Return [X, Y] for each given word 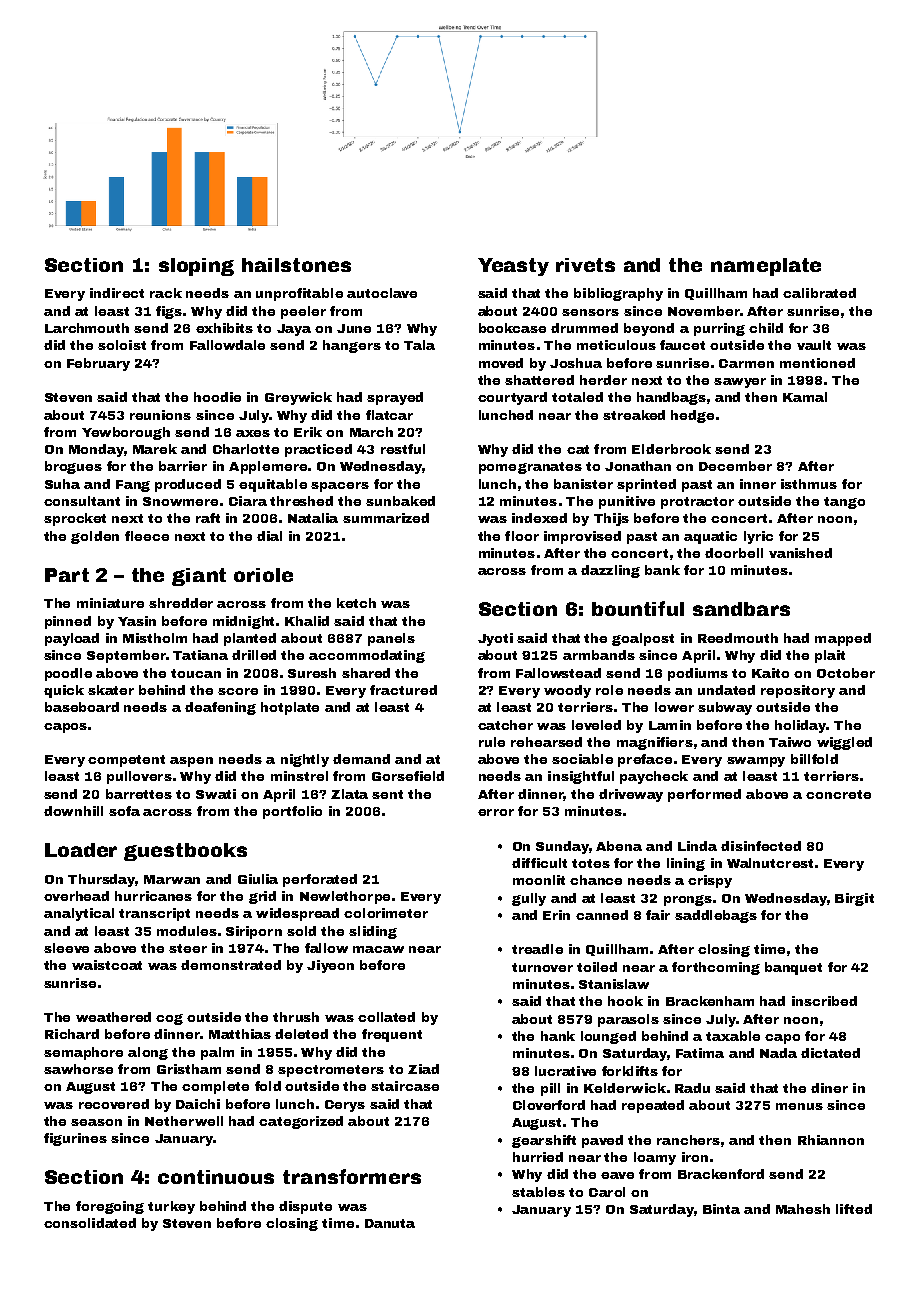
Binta [721, 1209]
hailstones [296, 265]
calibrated [819, 293]
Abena [619, 846]
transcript [154, 914]
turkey [171, 1207]
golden [95, 537]
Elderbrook [671, 449]
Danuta [390, 1223]
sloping [196, 267]
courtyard [512, 398]
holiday [800, 726]
